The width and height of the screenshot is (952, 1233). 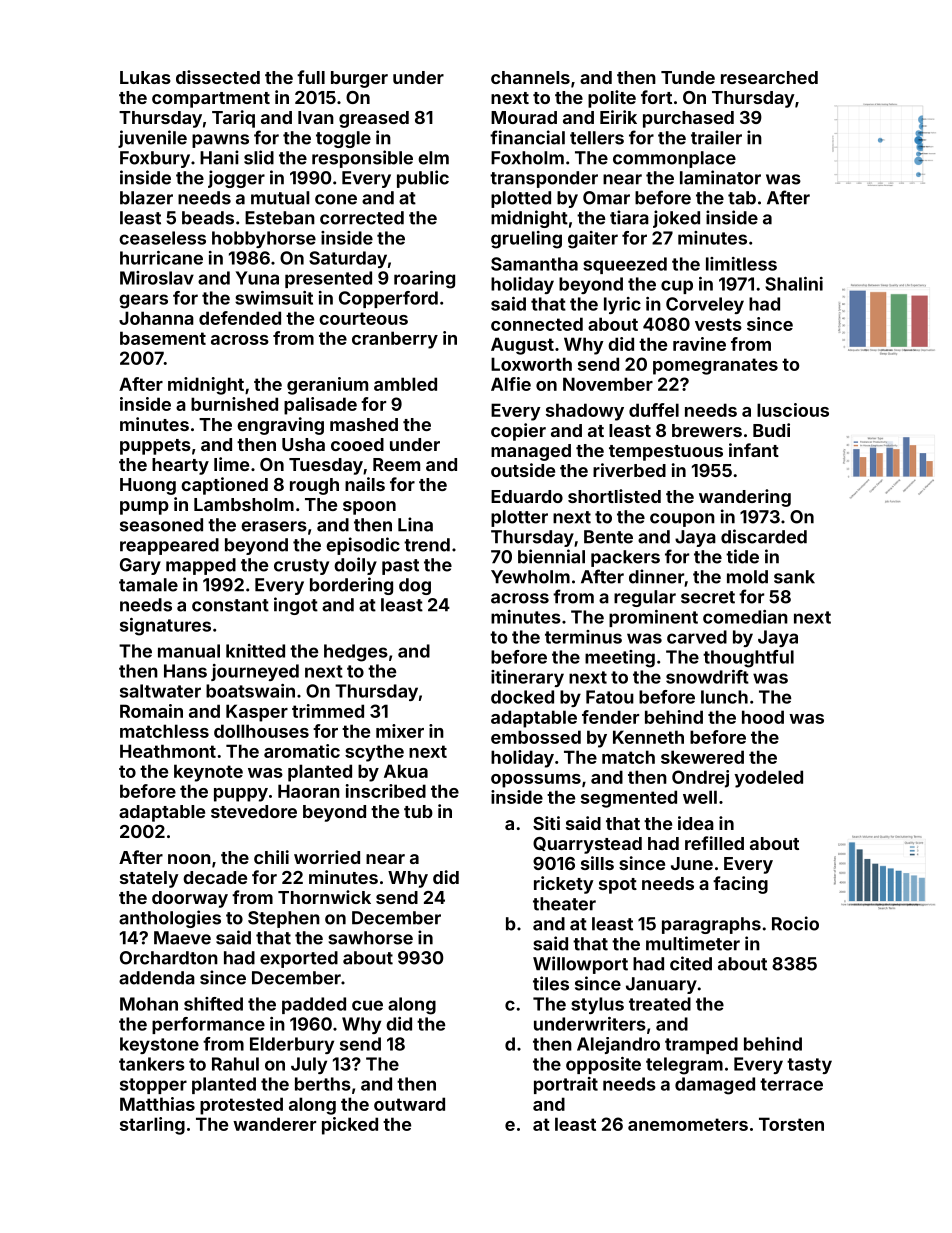 I want to click on Mourad, so click(x=524, y=117).
